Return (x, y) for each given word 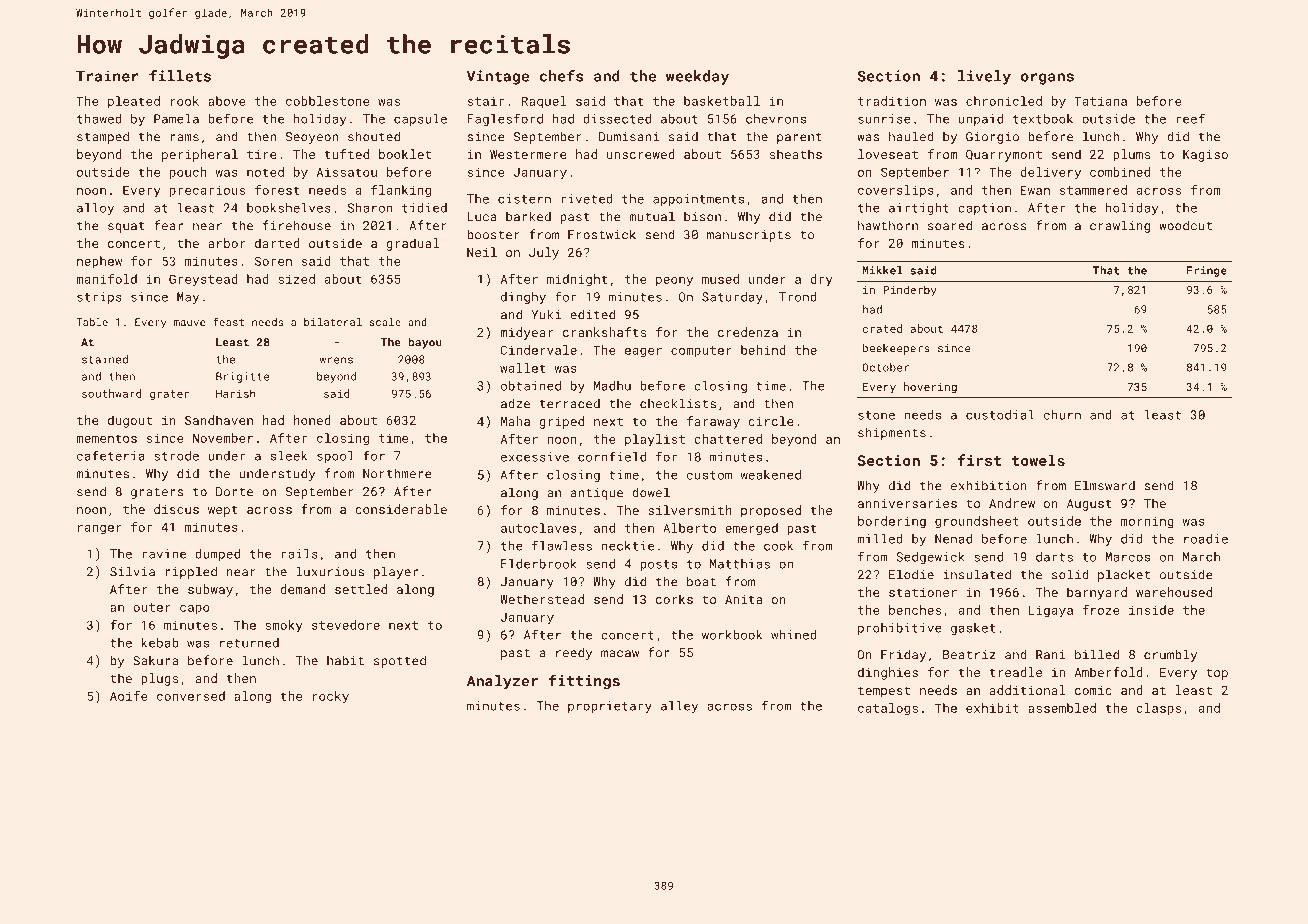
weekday (697, 77)
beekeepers (896, 349)
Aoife (129, 696)
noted (265, 172)
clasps (1158, 709)
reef (1190, 118)
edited (592, 314)
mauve (189, 323)
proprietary (610, 707)
